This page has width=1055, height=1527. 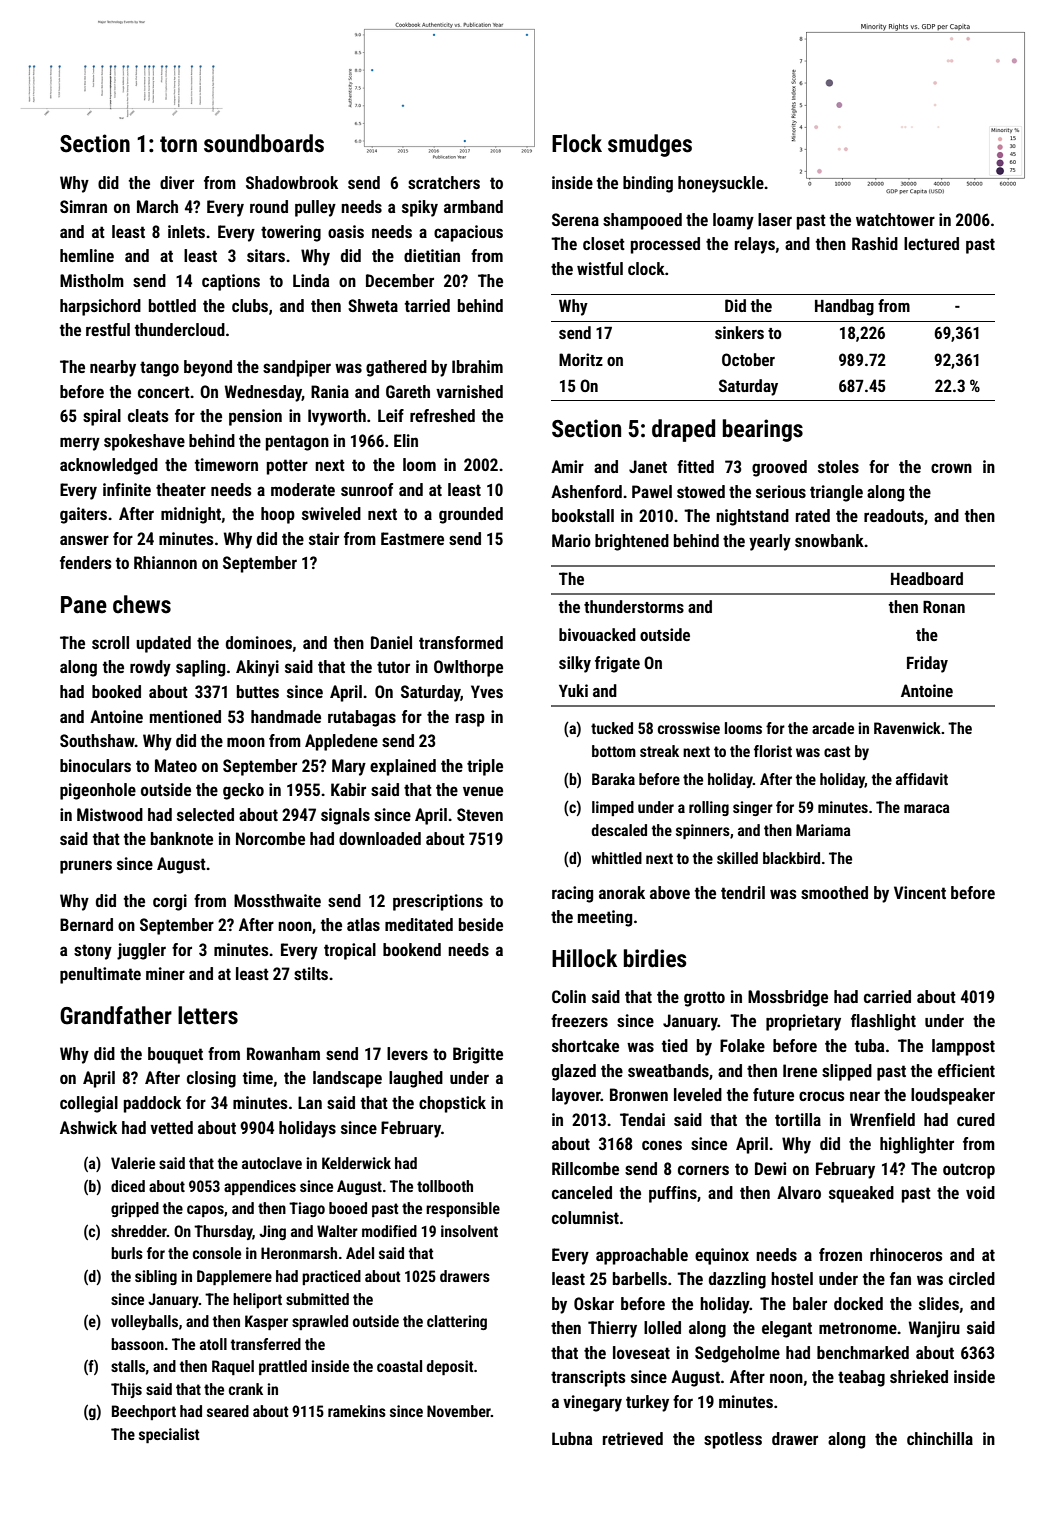 What do you see at coordinates (373, 305) in the page?
I see `Shweta` at bounding box center [373, 305].
